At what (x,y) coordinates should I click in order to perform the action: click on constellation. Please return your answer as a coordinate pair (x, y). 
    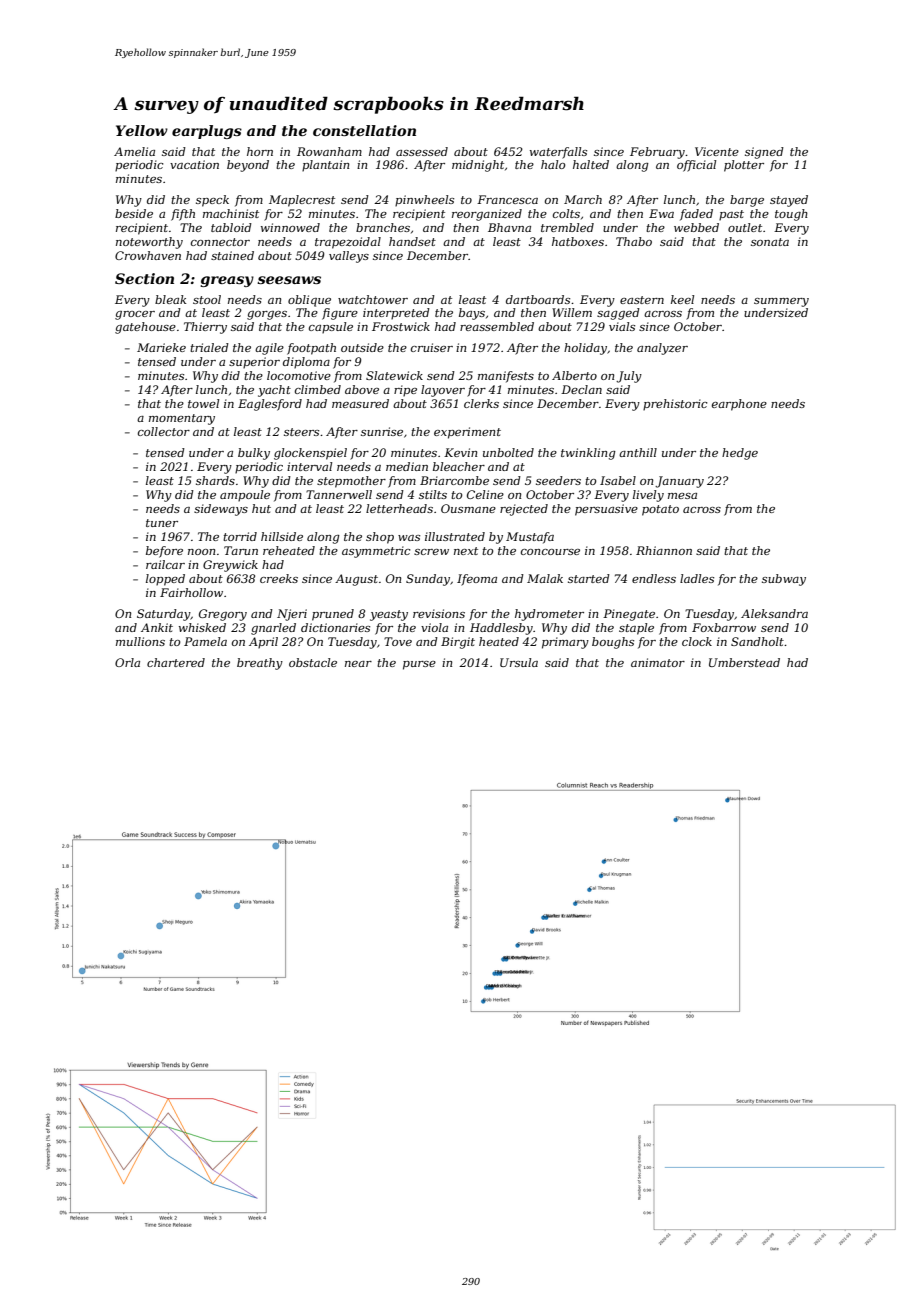
    Looking at the image, I should click on (364, 130).
